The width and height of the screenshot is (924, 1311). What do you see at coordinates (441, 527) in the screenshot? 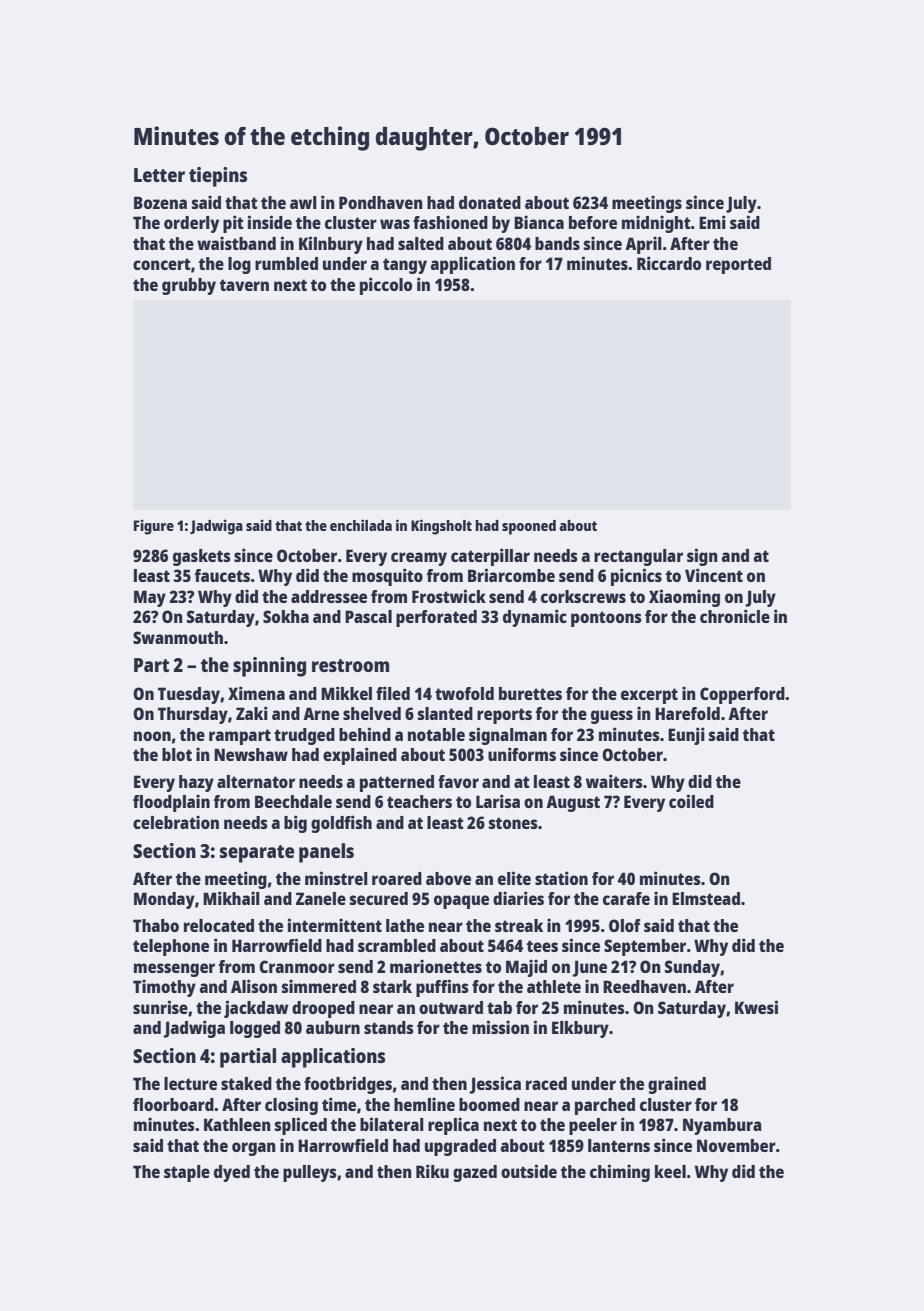
I see `Kingsholt` at bounding box center [441, 527].
